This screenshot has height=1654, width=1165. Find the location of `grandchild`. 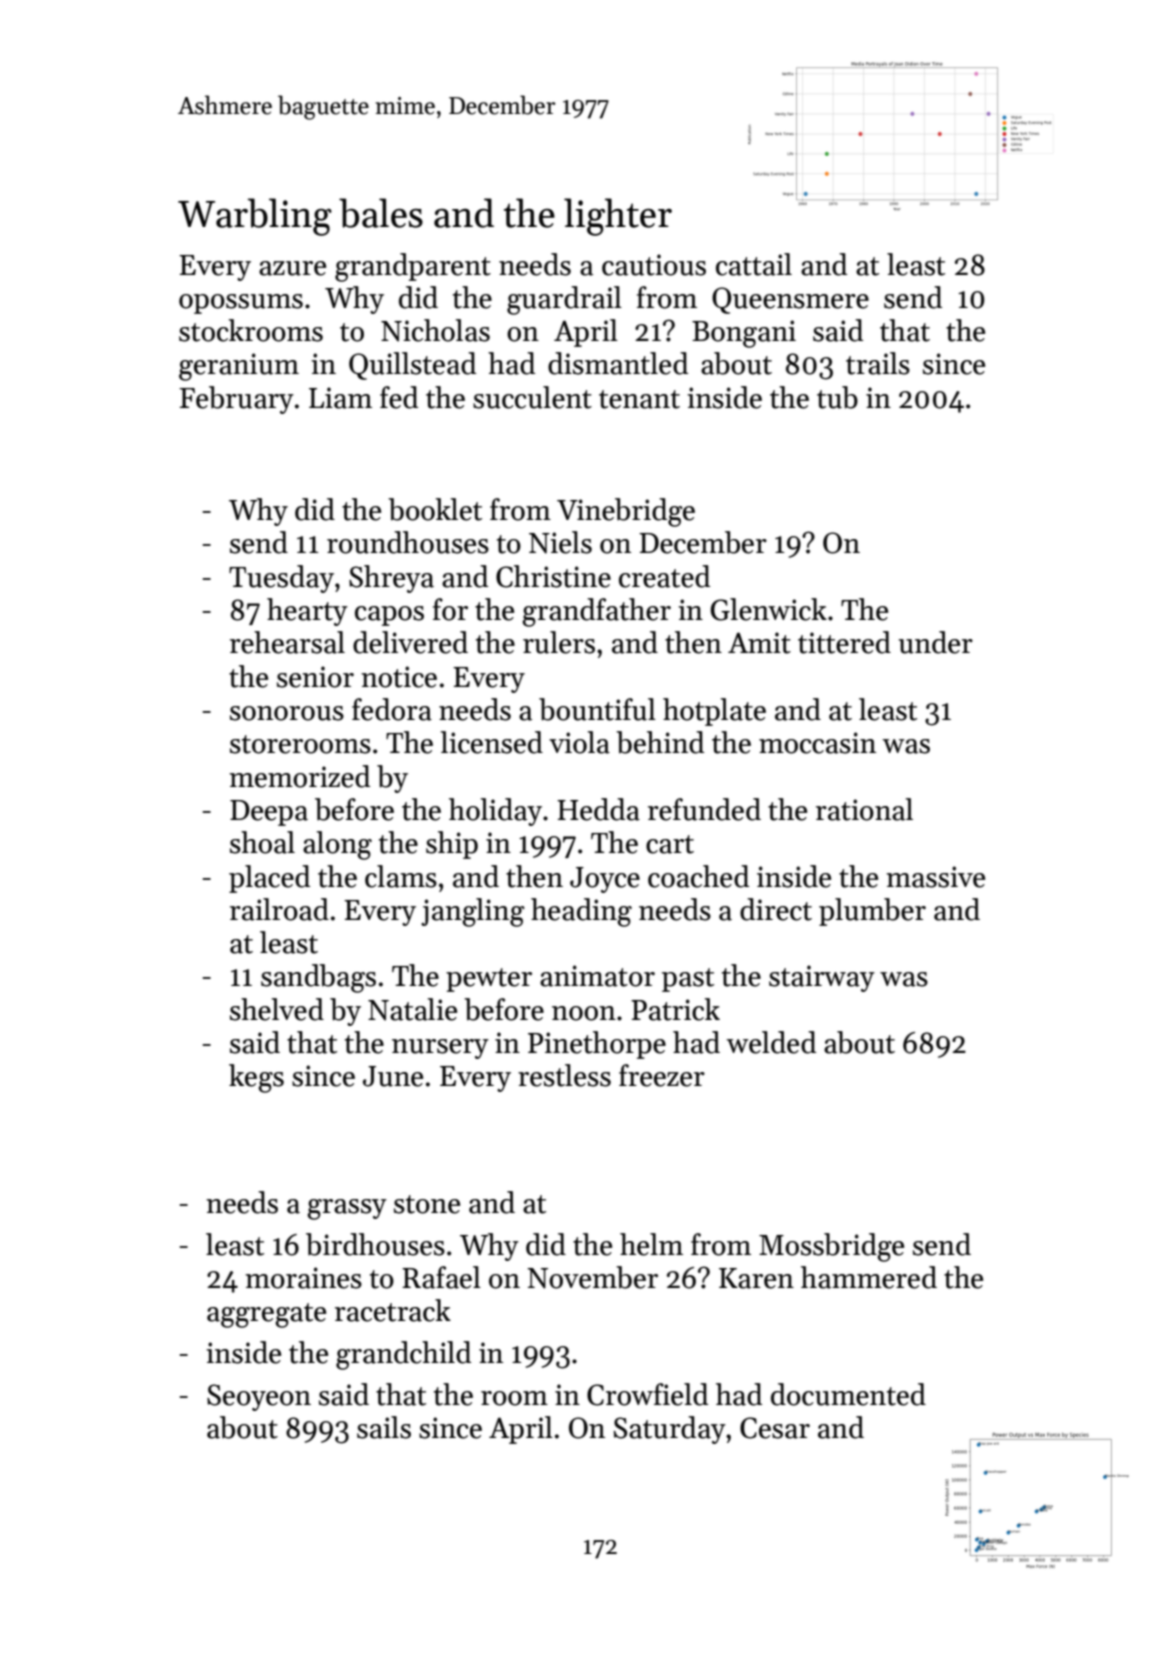

grandchild is located at coordinates (403, 1355).
